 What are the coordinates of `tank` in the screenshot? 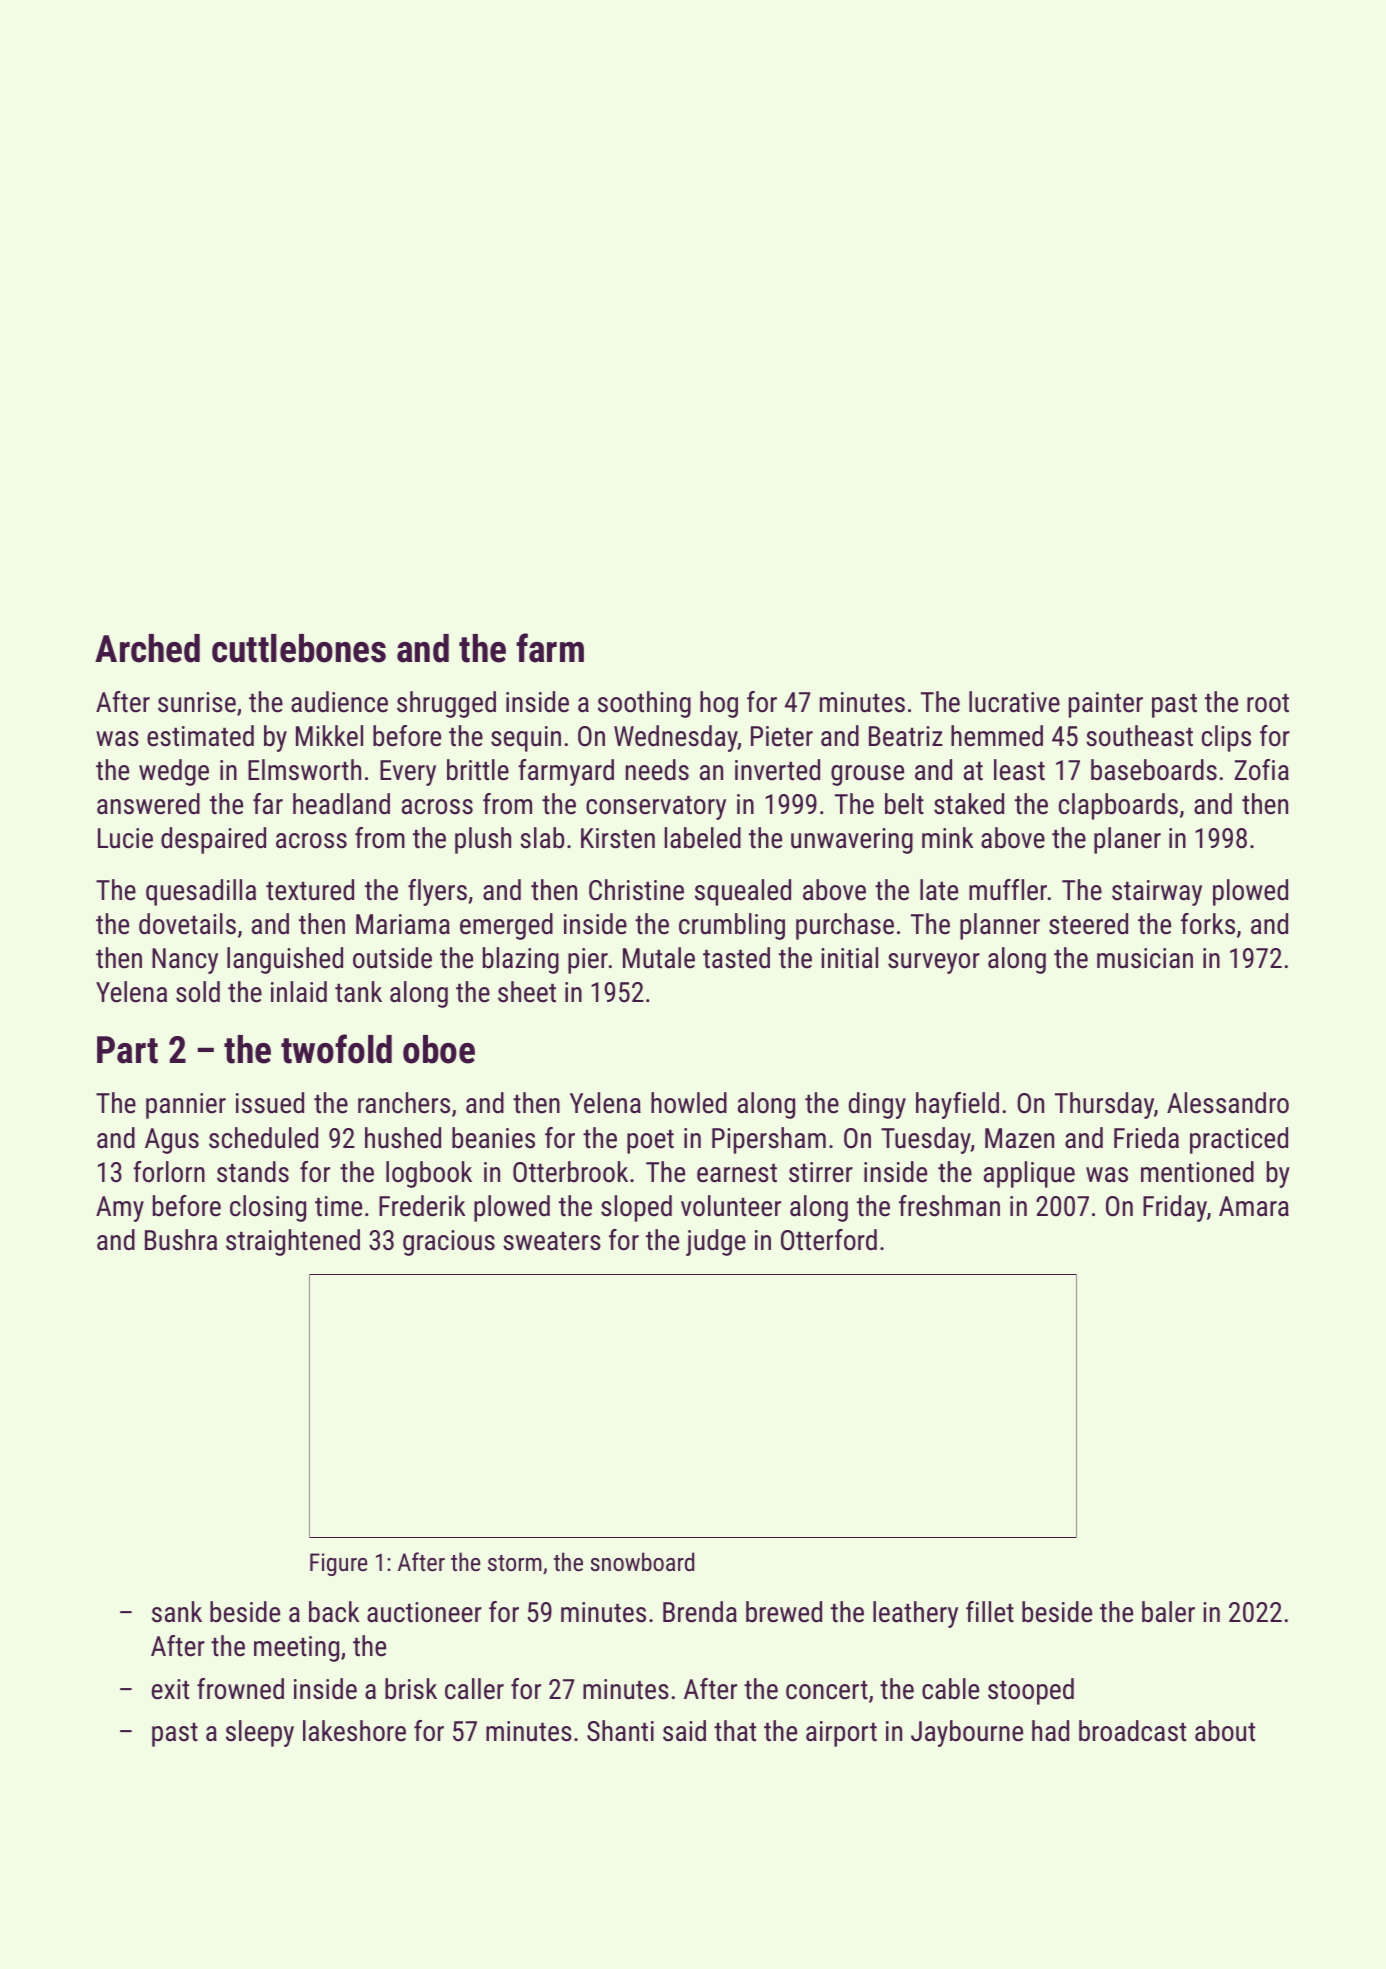 It's located at (358, 992).
